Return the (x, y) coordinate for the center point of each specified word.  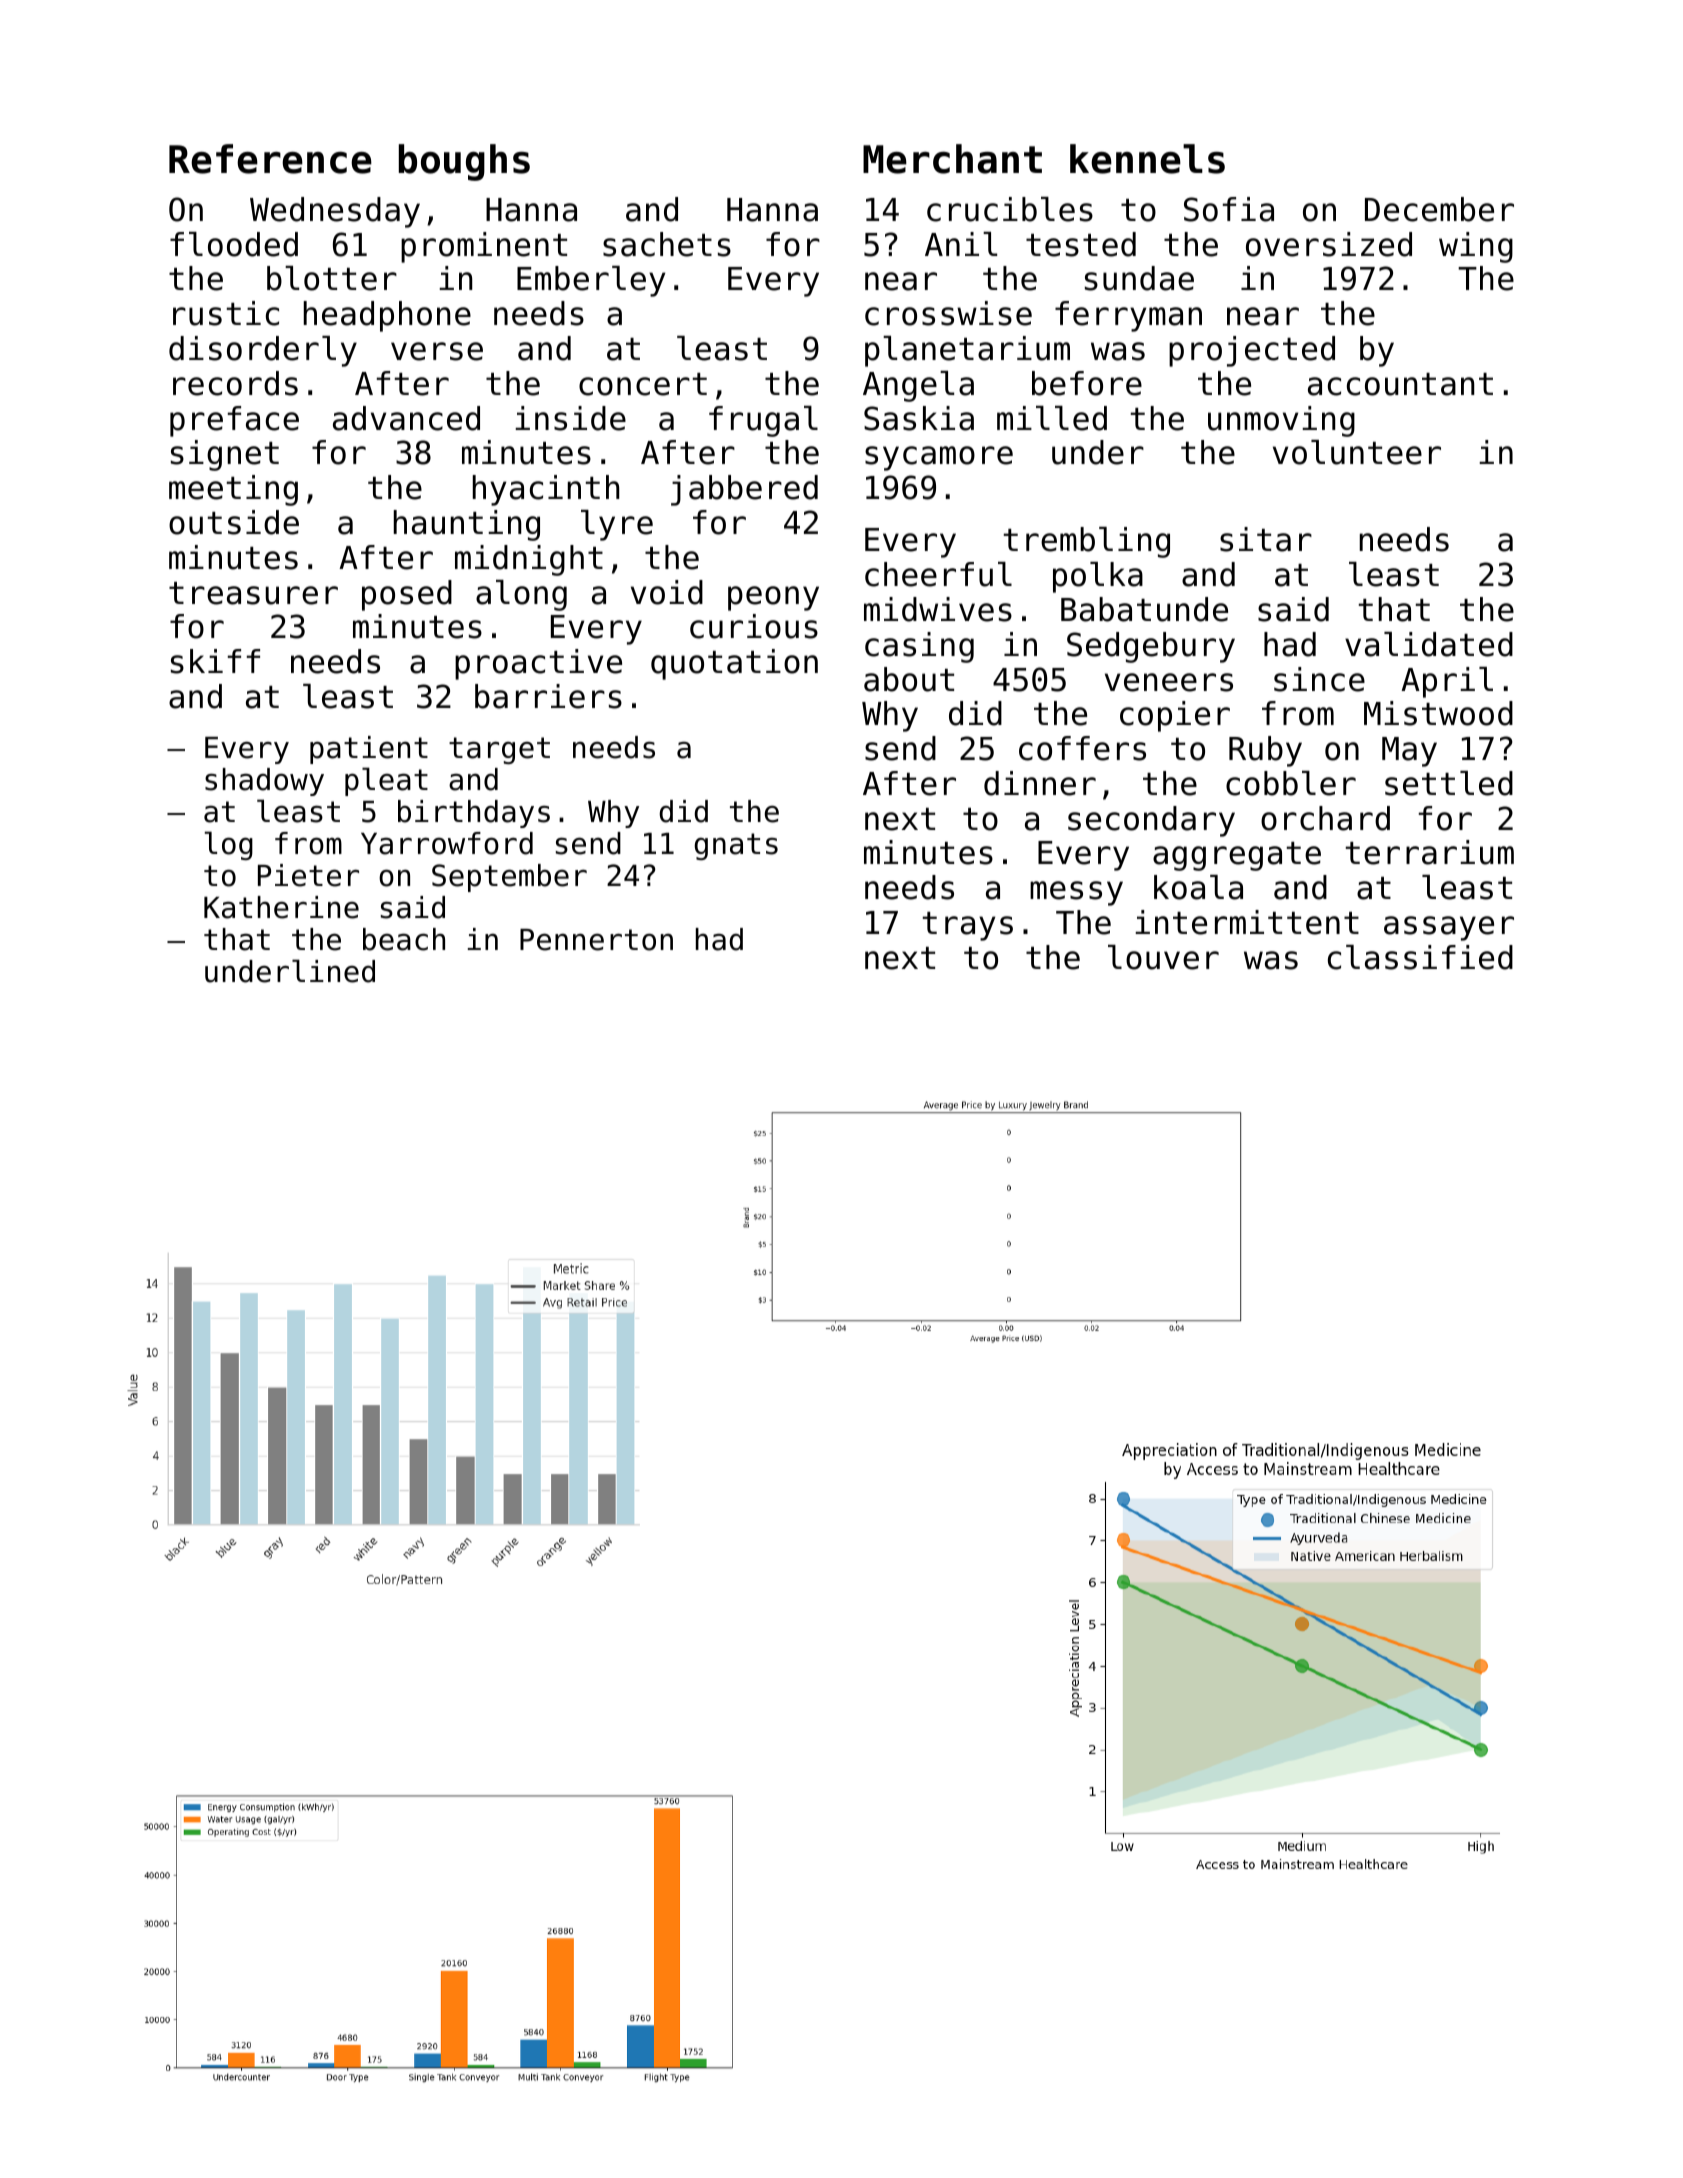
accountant (1400, 384)
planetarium (967, 351)
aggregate (1237, 856)
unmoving (1281, 421)
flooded (234, 244)
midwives (938, 609)
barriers (548, 696)
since (1319, 679)
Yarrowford (447, 843)
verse (437, 351)
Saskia (919, 418)
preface (234, 421)
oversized (1329, 244)
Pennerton (596, 940)
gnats (736, 846)
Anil (961, 244)
